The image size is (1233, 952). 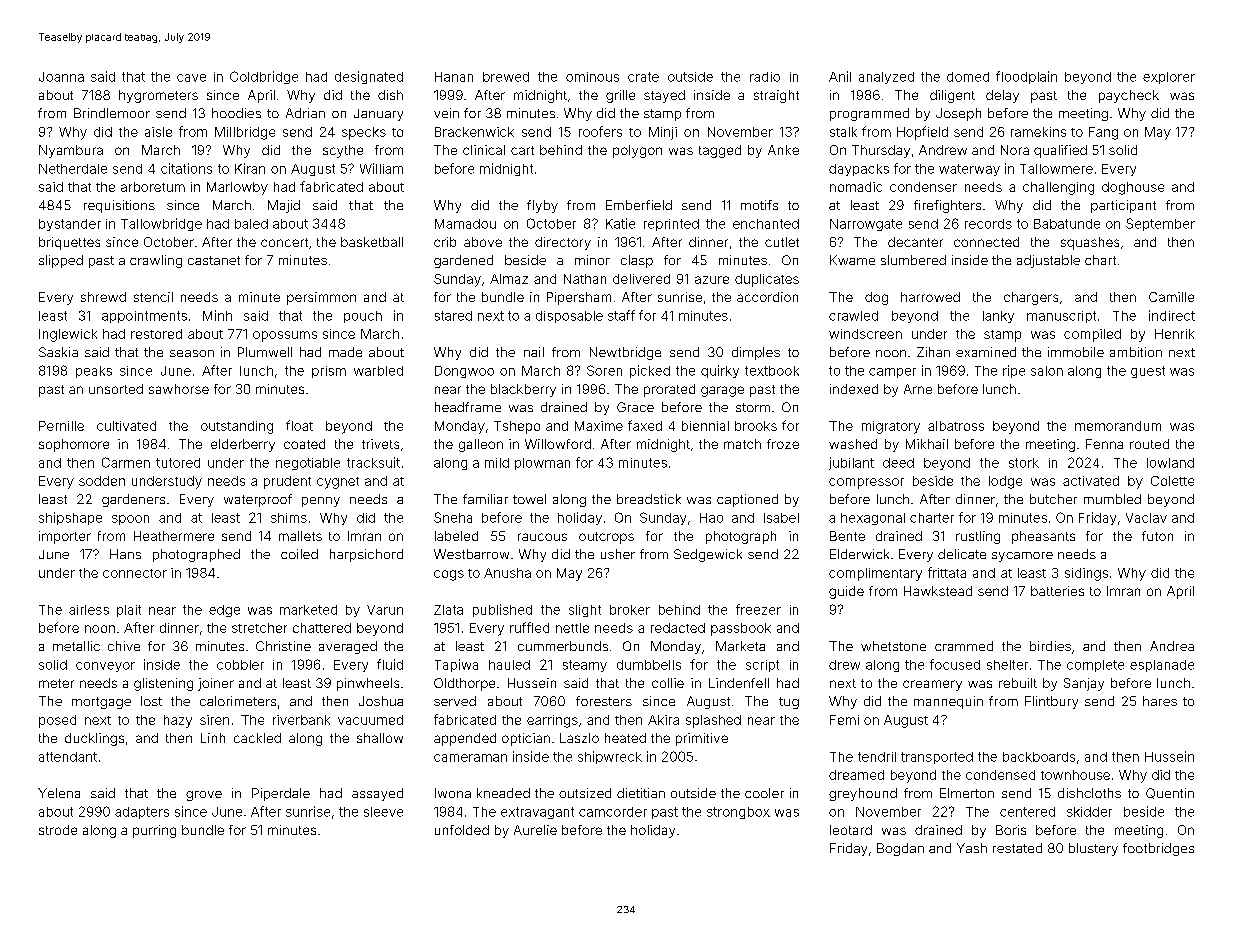 I want to click on flyby, so click(x=542, y=206).
